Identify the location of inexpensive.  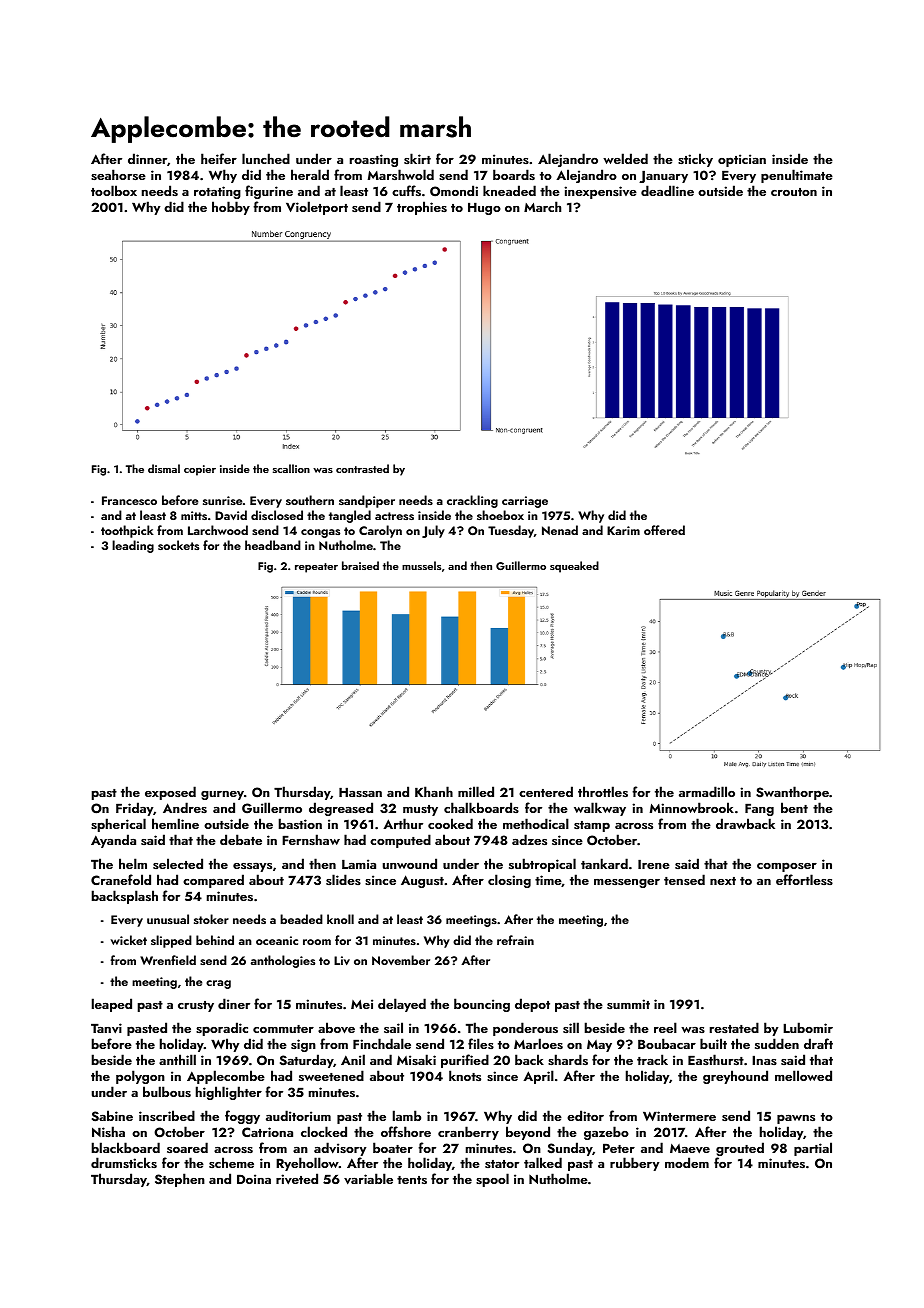
(600, 192).
